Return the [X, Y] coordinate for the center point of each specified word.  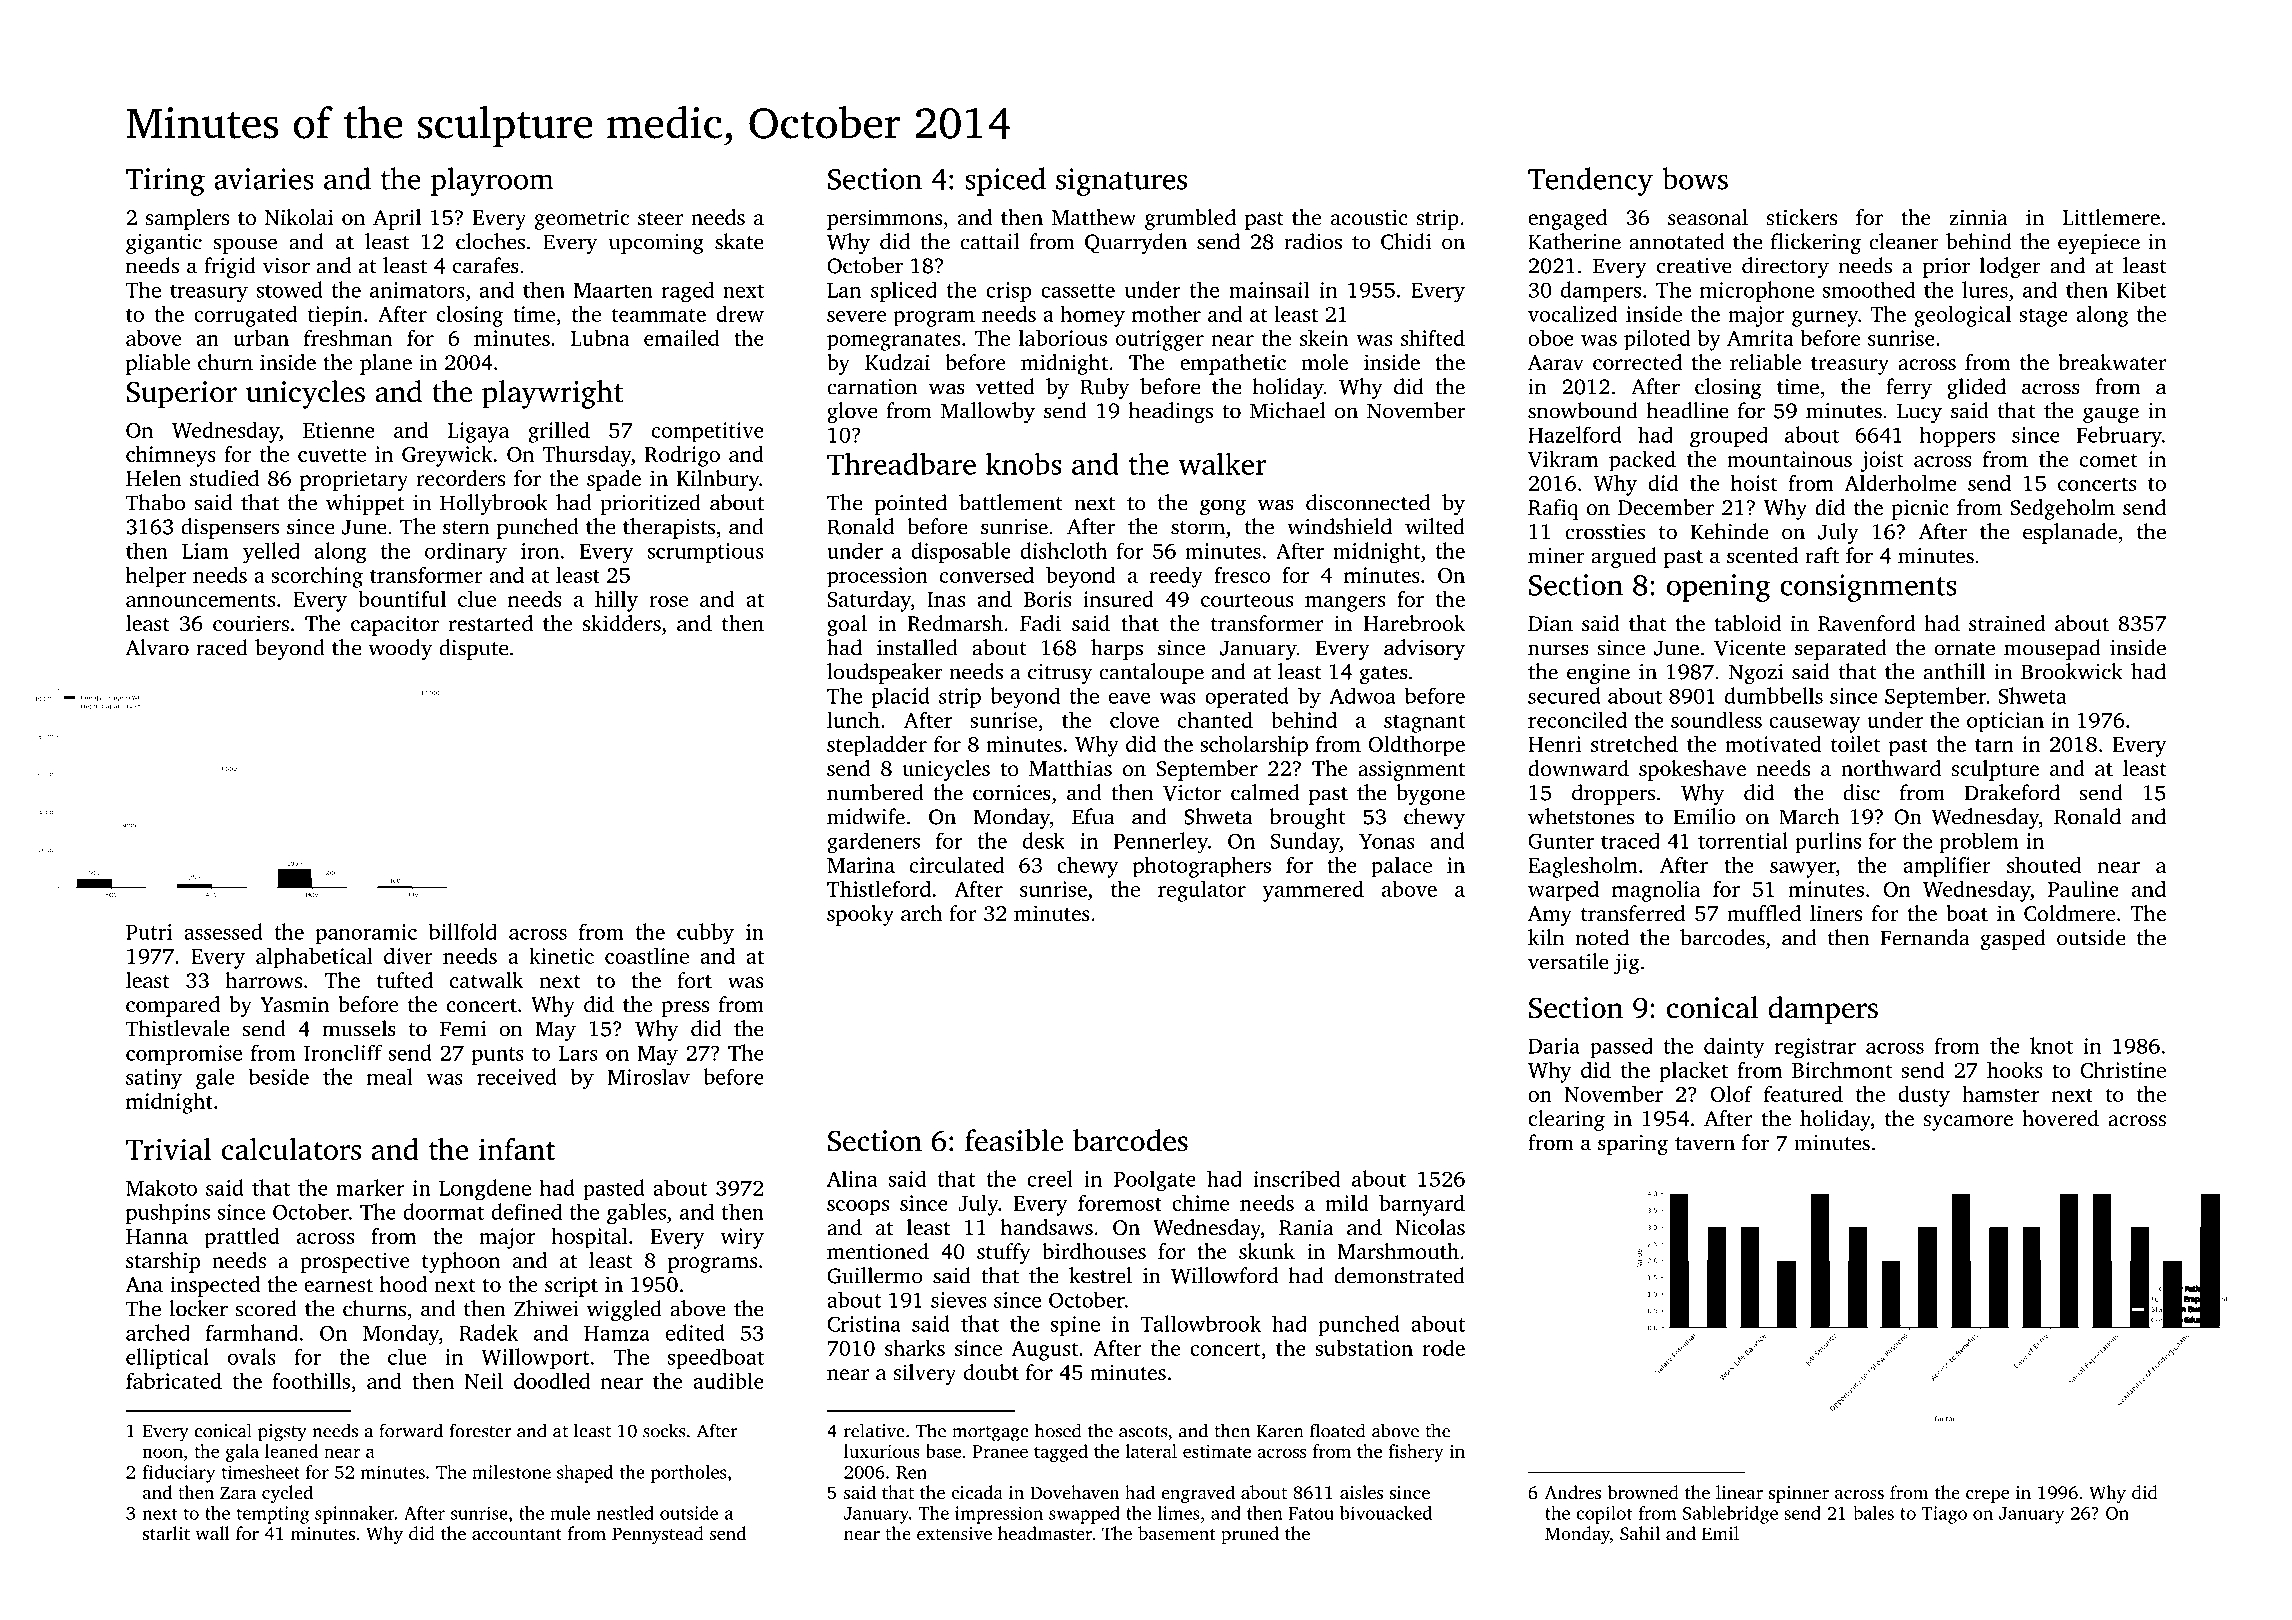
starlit [166, 1533]
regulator [1202, 891]
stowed [289, 289]
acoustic [1369, 217]
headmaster [1045, 1533]
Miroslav [648, 1076]
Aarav [1556, 362]
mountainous [1789, 459]
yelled [271, 553]
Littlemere [2111, 217]
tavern [1705, 1144]
